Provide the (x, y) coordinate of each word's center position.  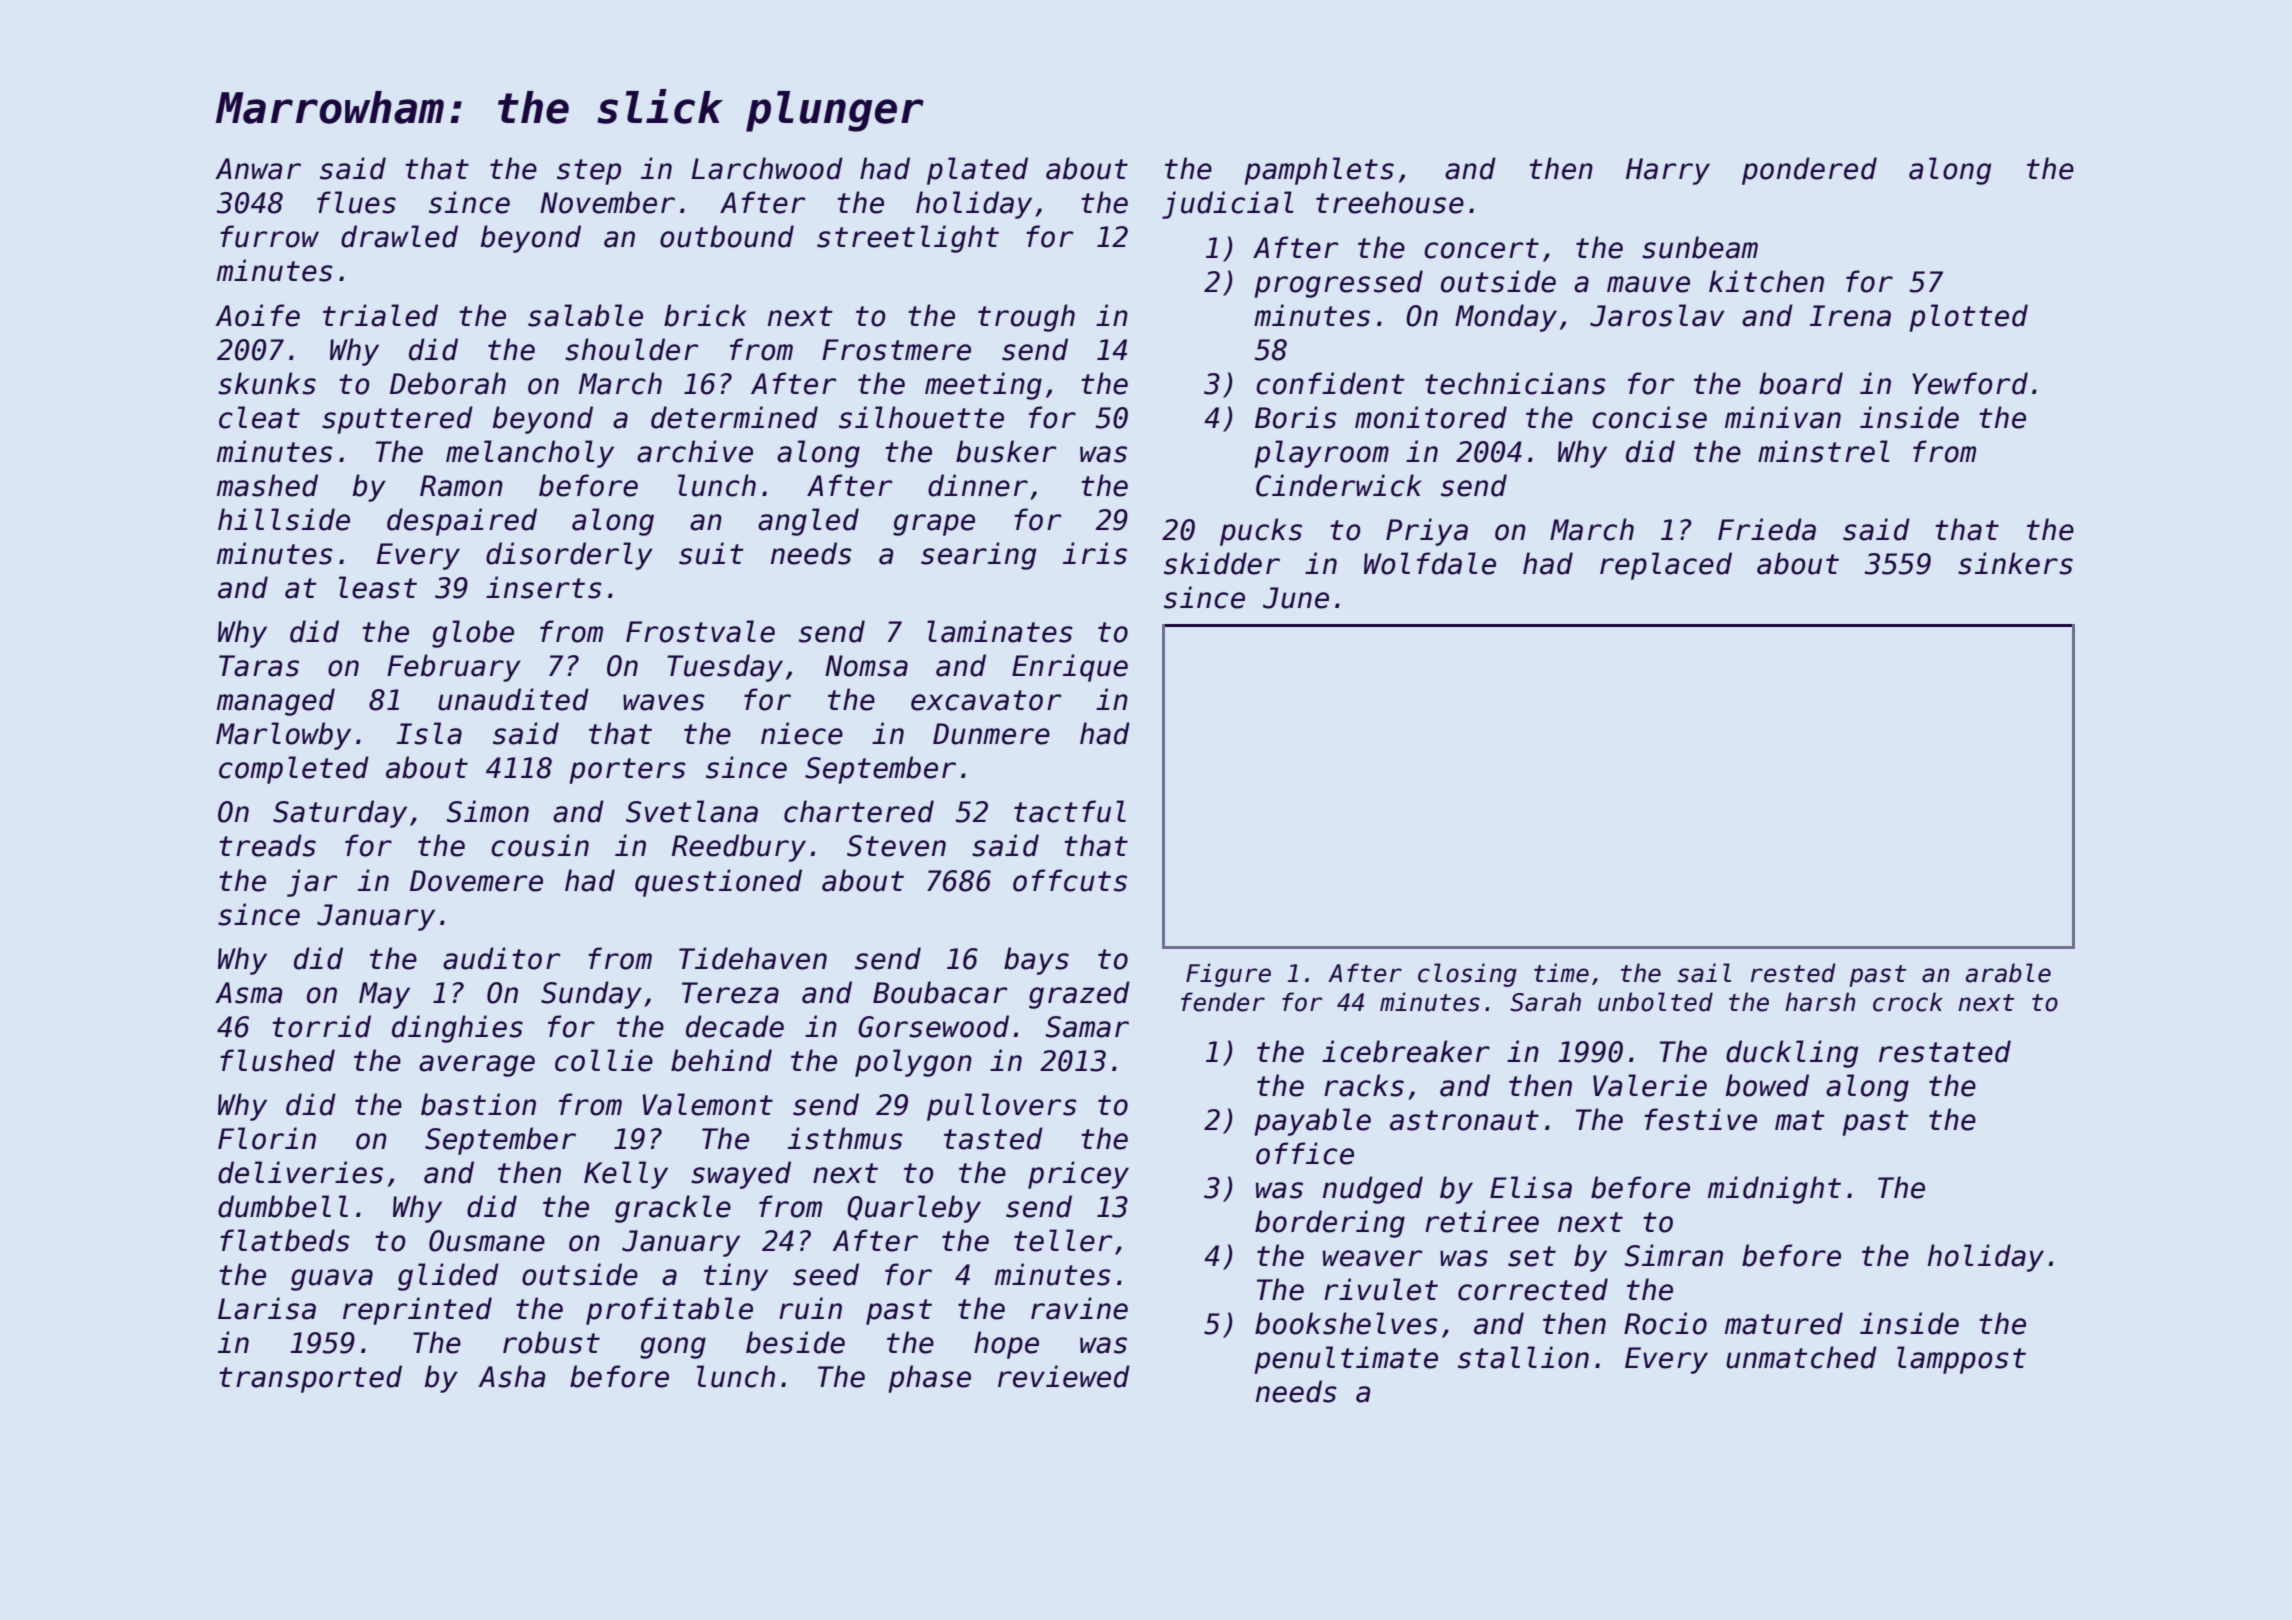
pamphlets (1319, 171)
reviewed (1064, 1376)
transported (310, 1379)
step (589, 172)
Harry (1668, 171)
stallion (1523, 1357)
